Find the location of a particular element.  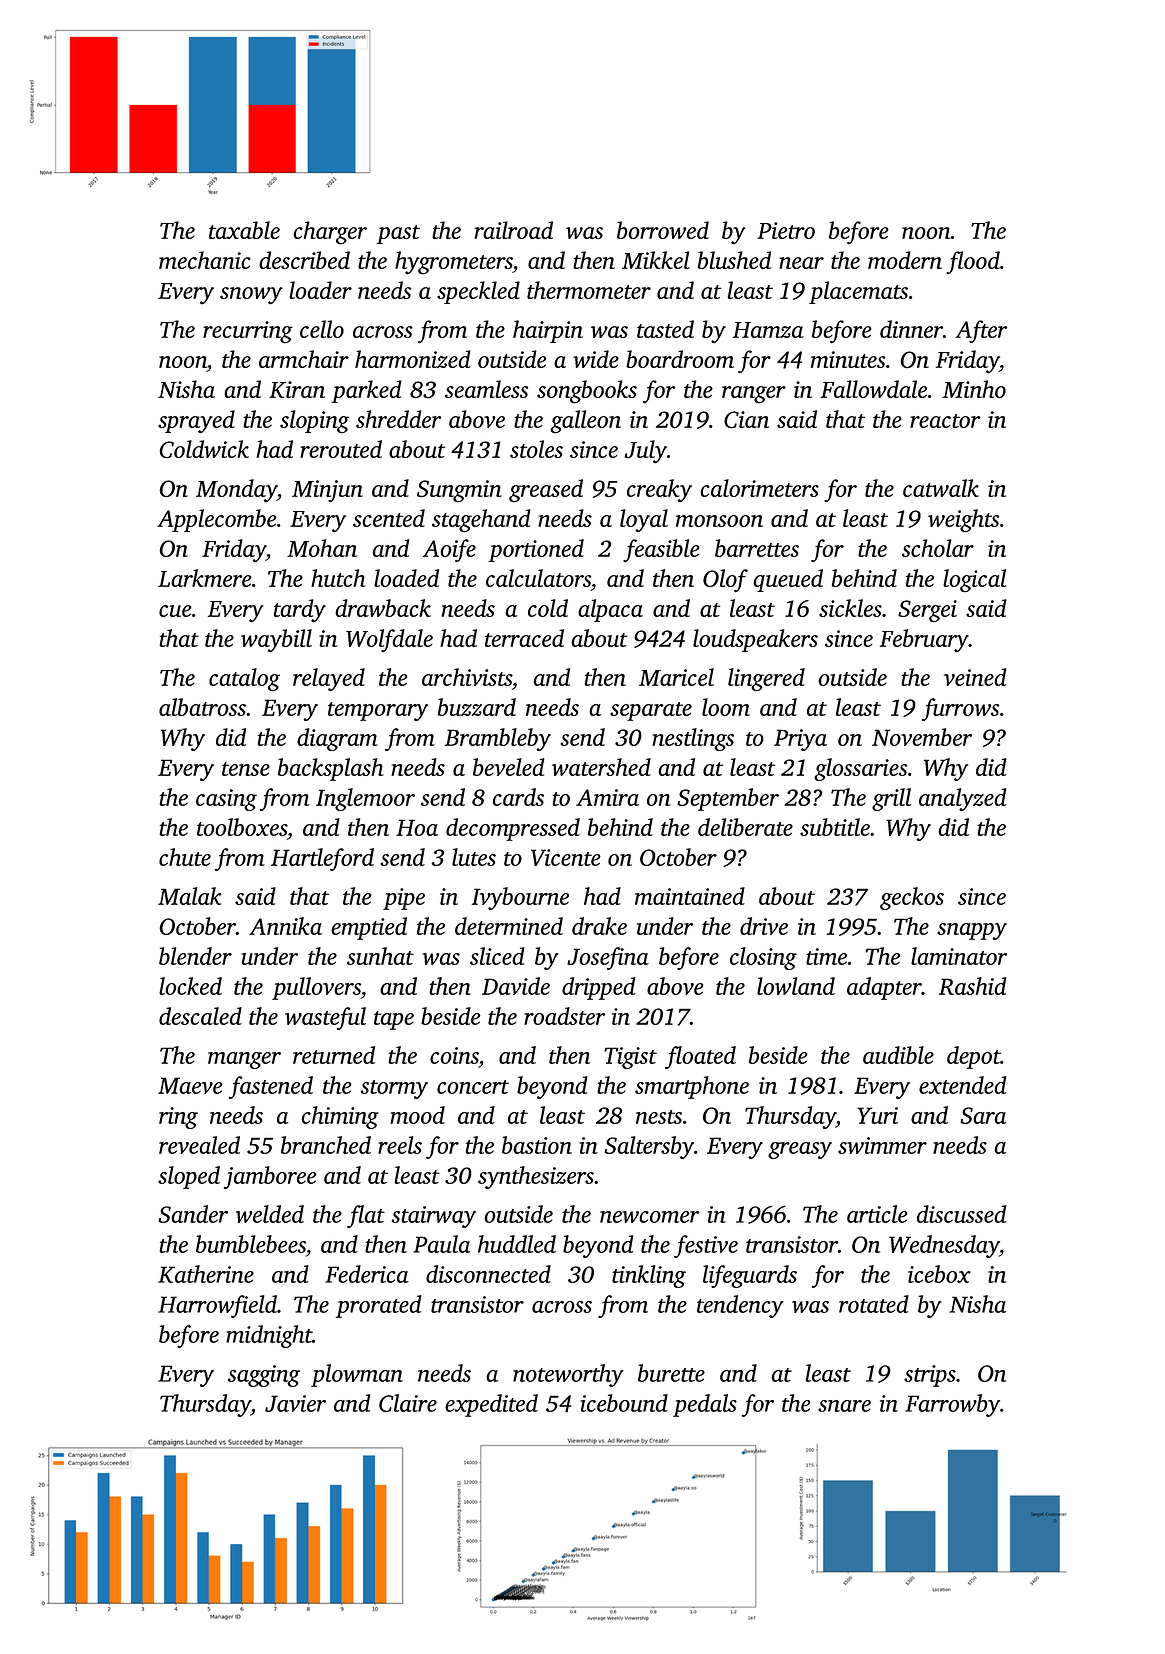

wasteful is located at coordinates (325, 1018).
